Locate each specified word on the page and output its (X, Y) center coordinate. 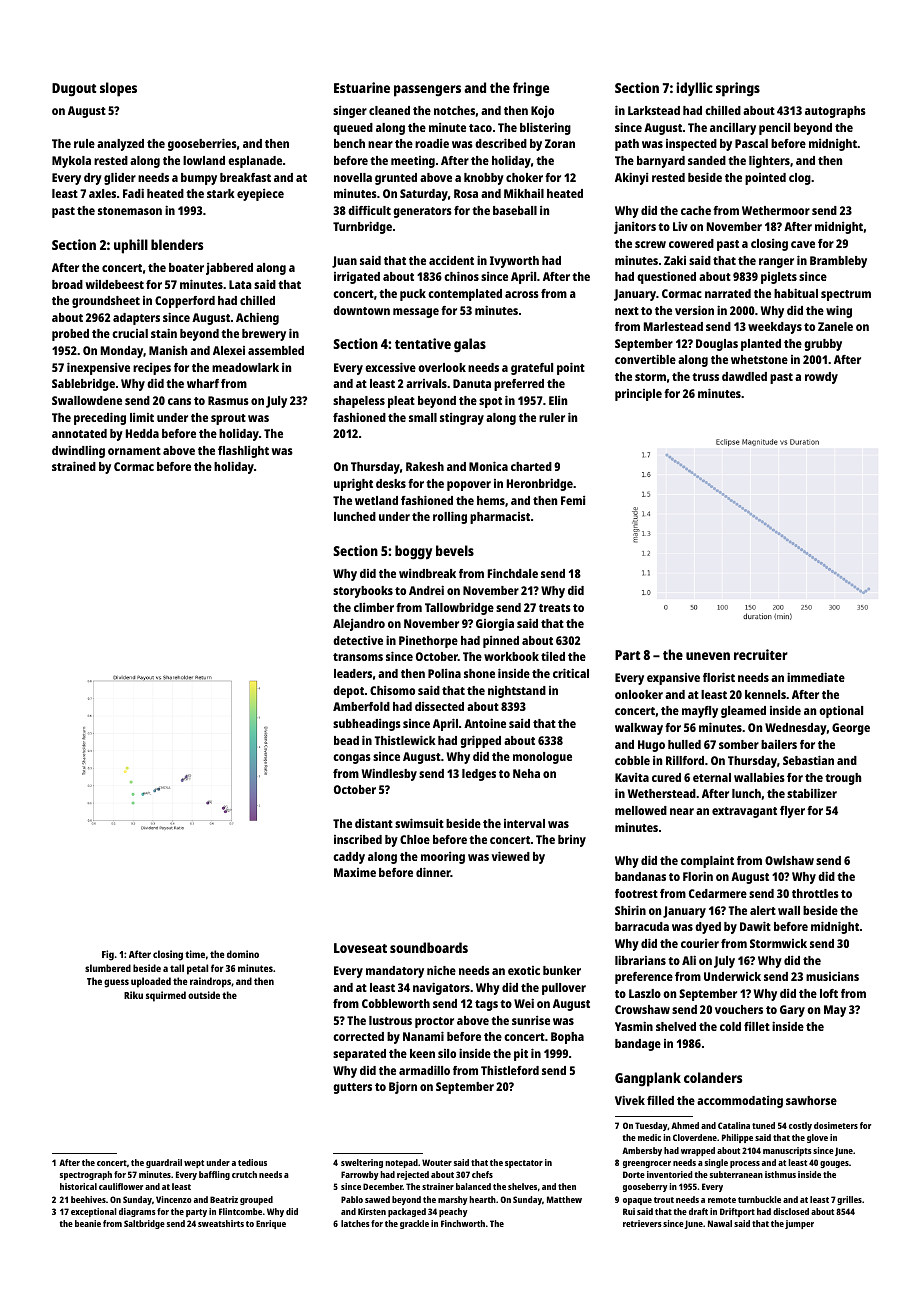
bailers (779, 744)
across (522, 294)
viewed (510, 856)
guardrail (164, 1163)
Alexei (229, 350)
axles (102, 193)
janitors (635, 227)
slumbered (108, 968)
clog (800, 179)
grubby (823, 345)
